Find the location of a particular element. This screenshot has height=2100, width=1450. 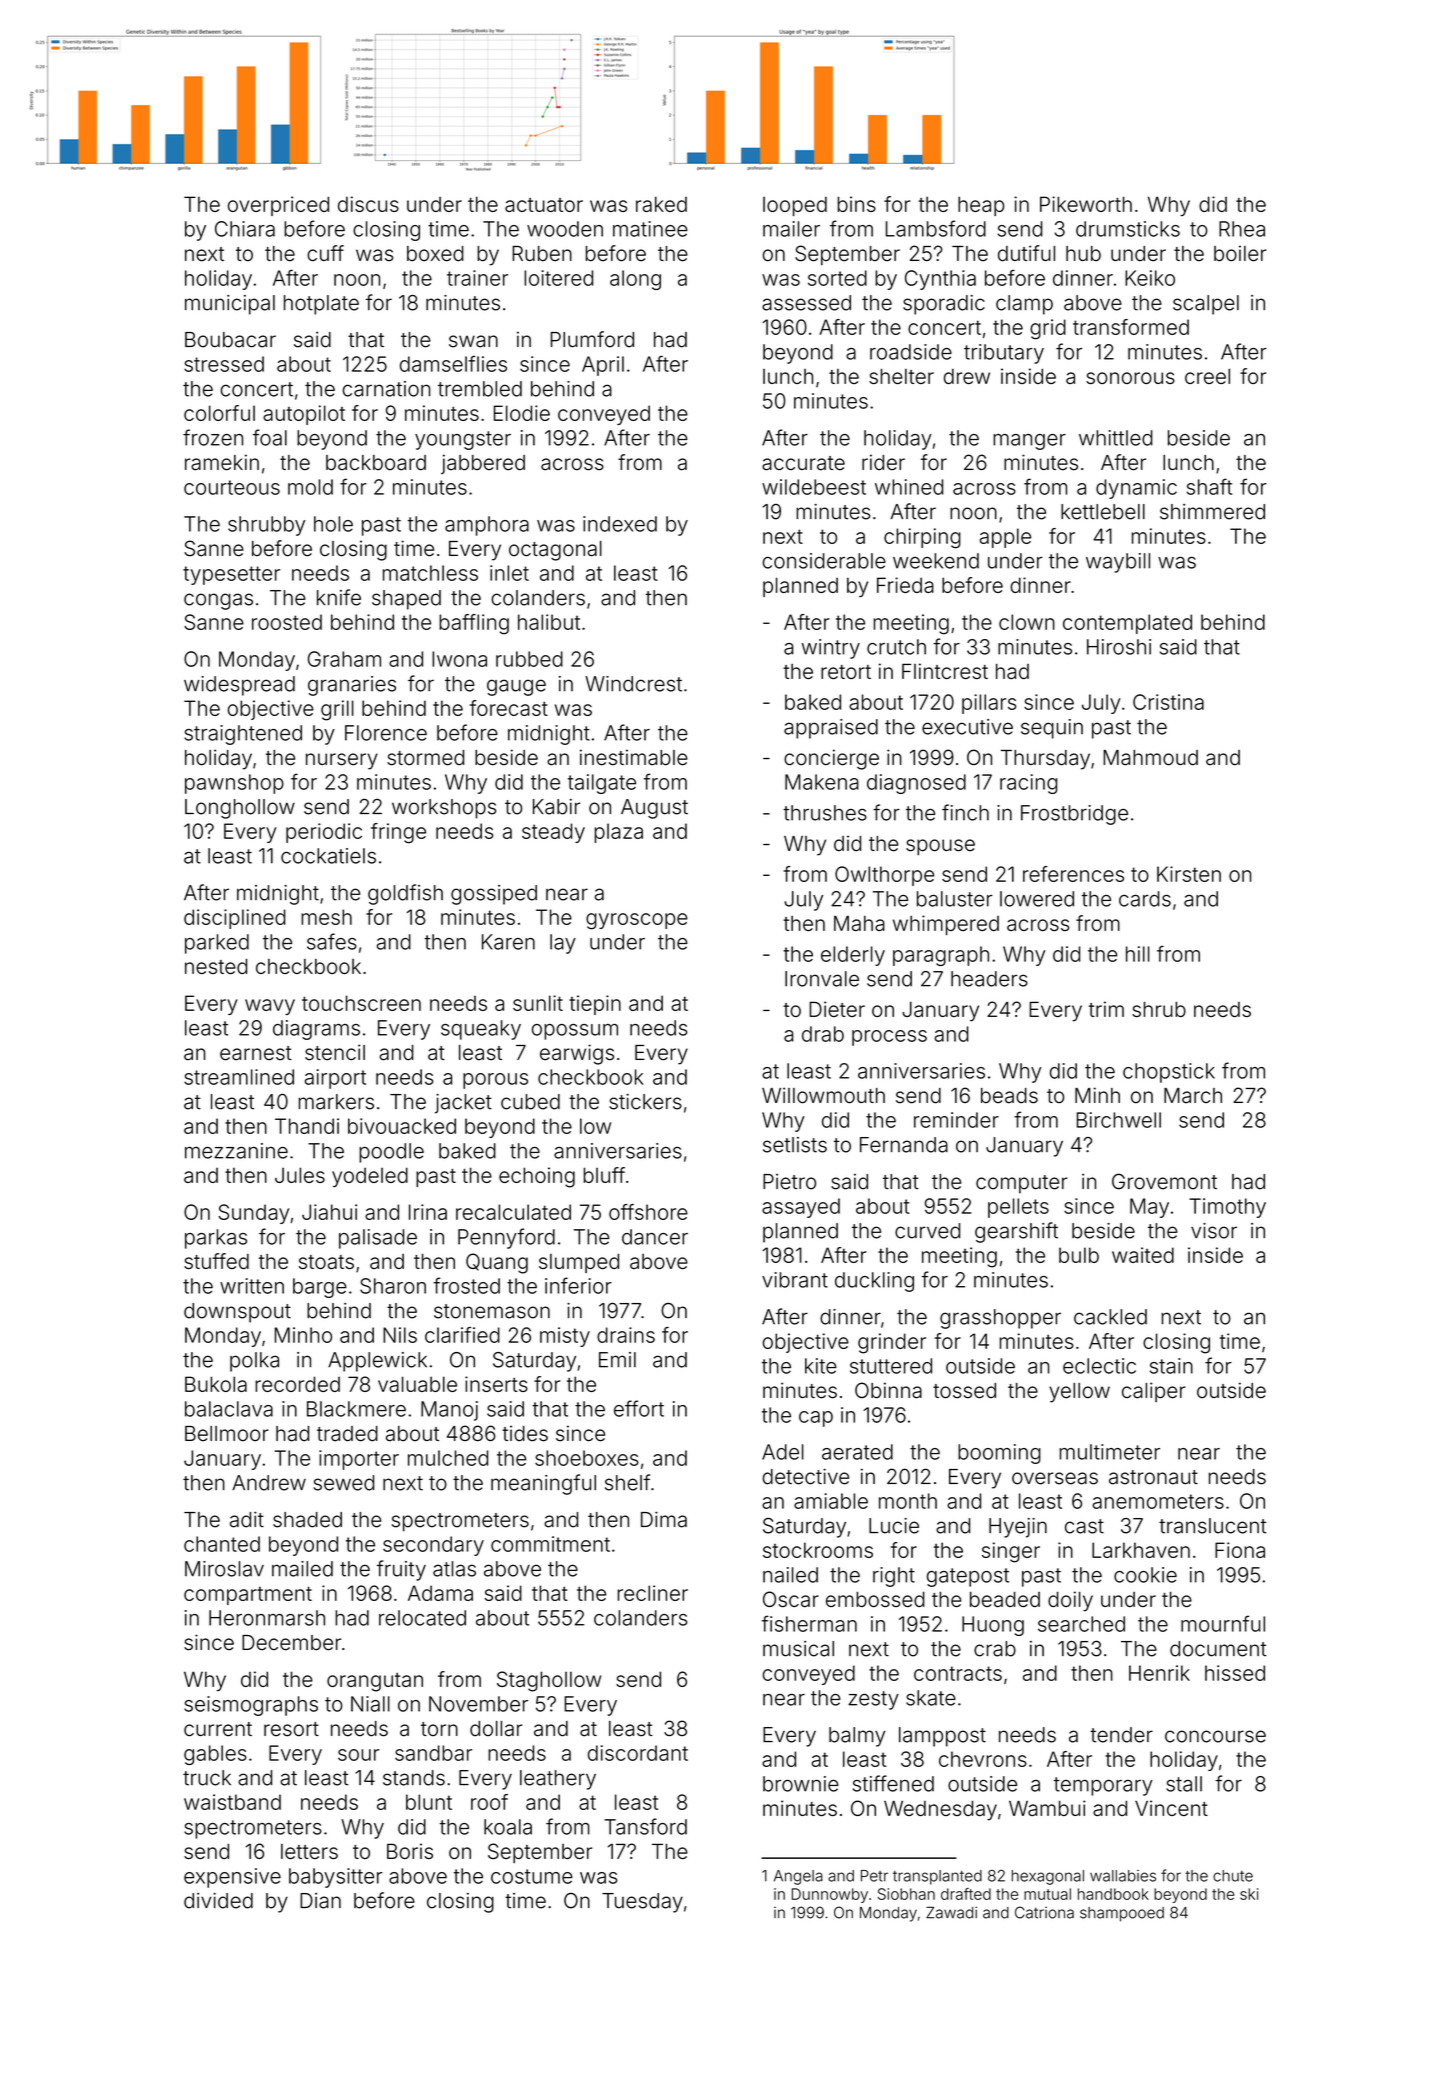

stickers is located at coordinates (645, 1102).
